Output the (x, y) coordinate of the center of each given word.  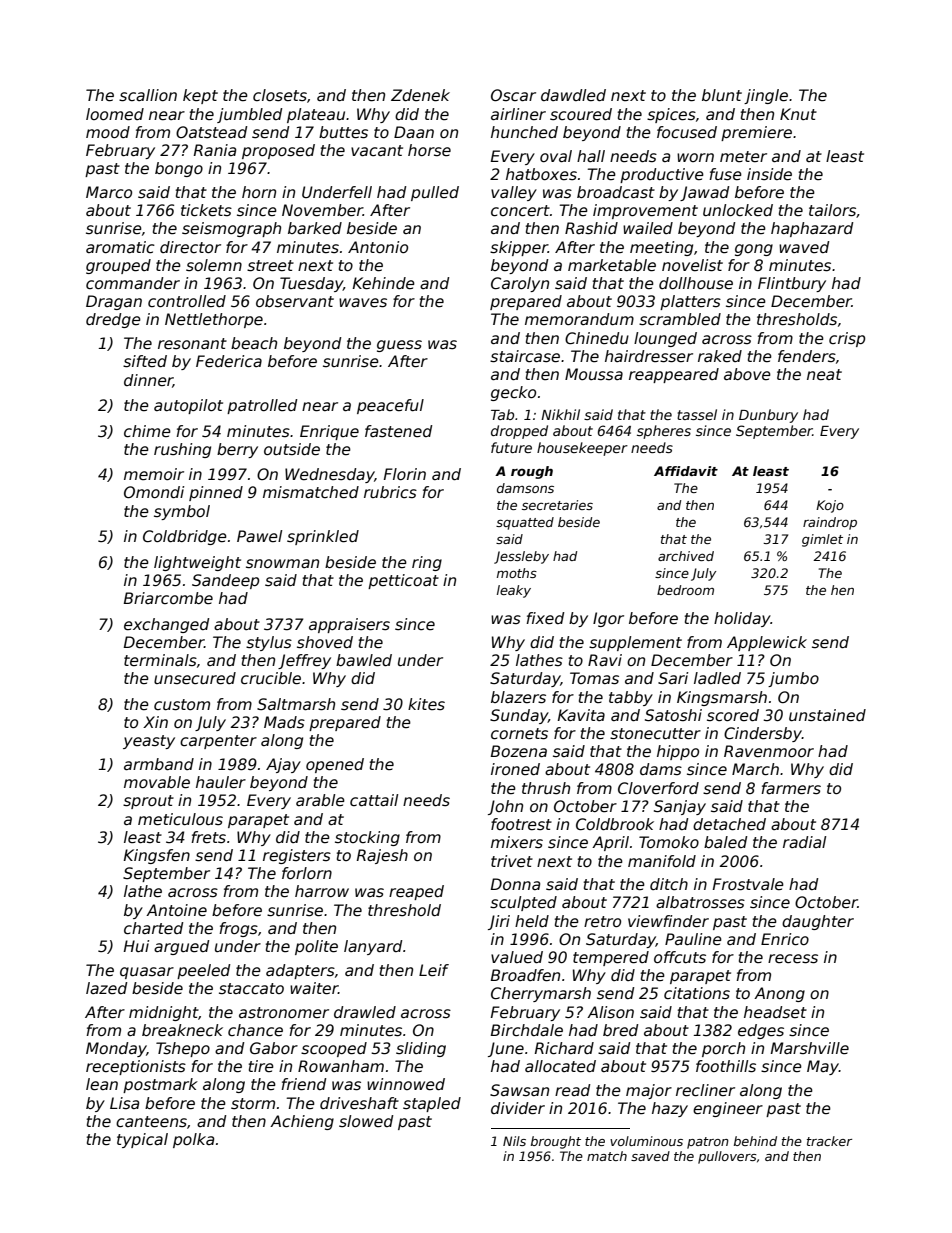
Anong (779, 994)
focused (687, 132)
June (506, 1049)
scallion (148, 95)
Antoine (176, 910)
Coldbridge (185, 537)
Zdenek (420, 95)
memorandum (579, 319)
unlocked (738, 210)
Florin (405, 474)
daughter (818, 922)
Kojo (830, 506)
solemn (214, 265)
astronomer (284, 1013)
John (505, 807)
